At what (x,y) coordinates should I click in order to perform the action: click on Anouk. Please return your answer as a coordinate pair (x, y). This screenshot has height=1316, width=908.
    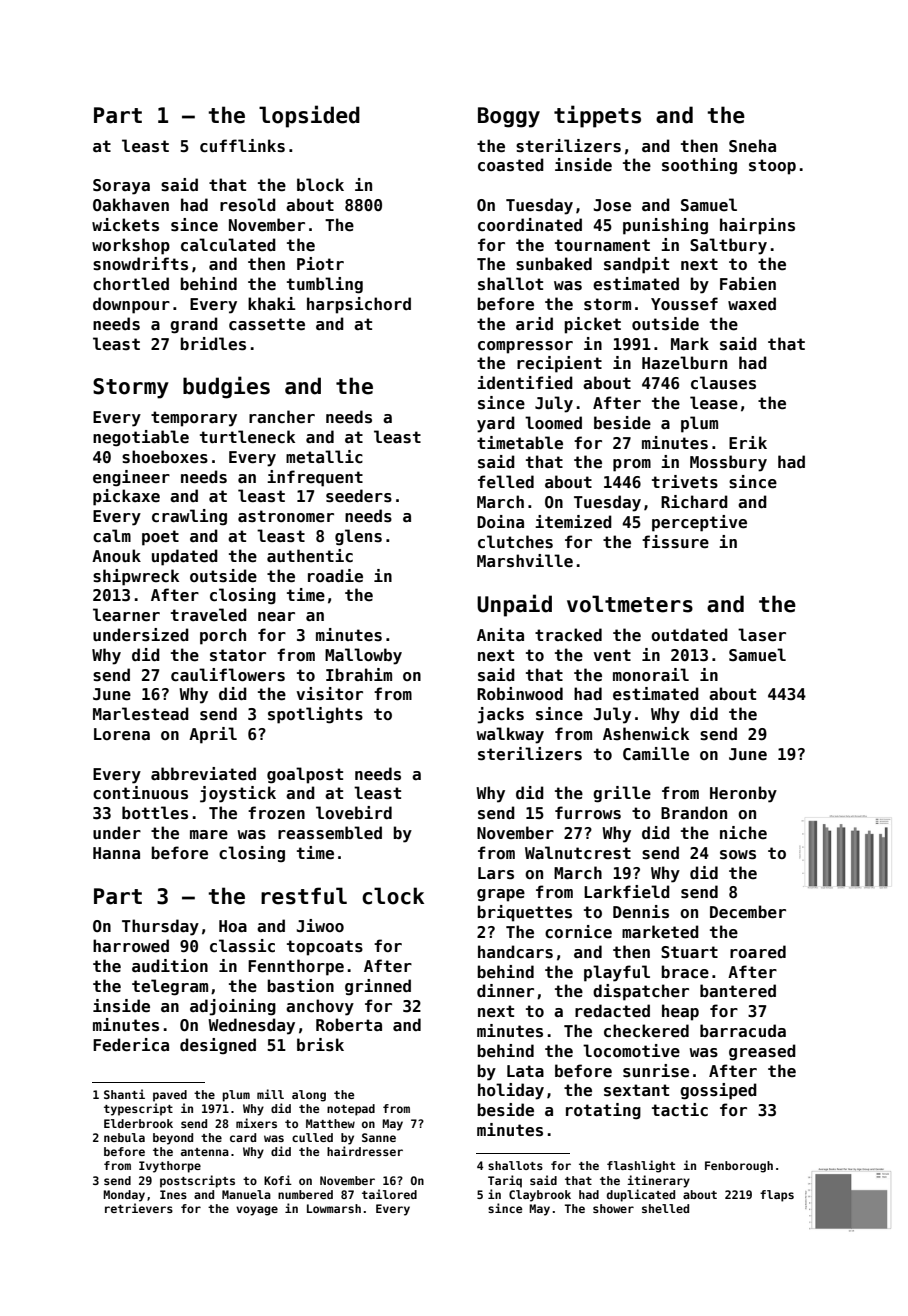
    Looking at the image, I should click on (116, 556).
